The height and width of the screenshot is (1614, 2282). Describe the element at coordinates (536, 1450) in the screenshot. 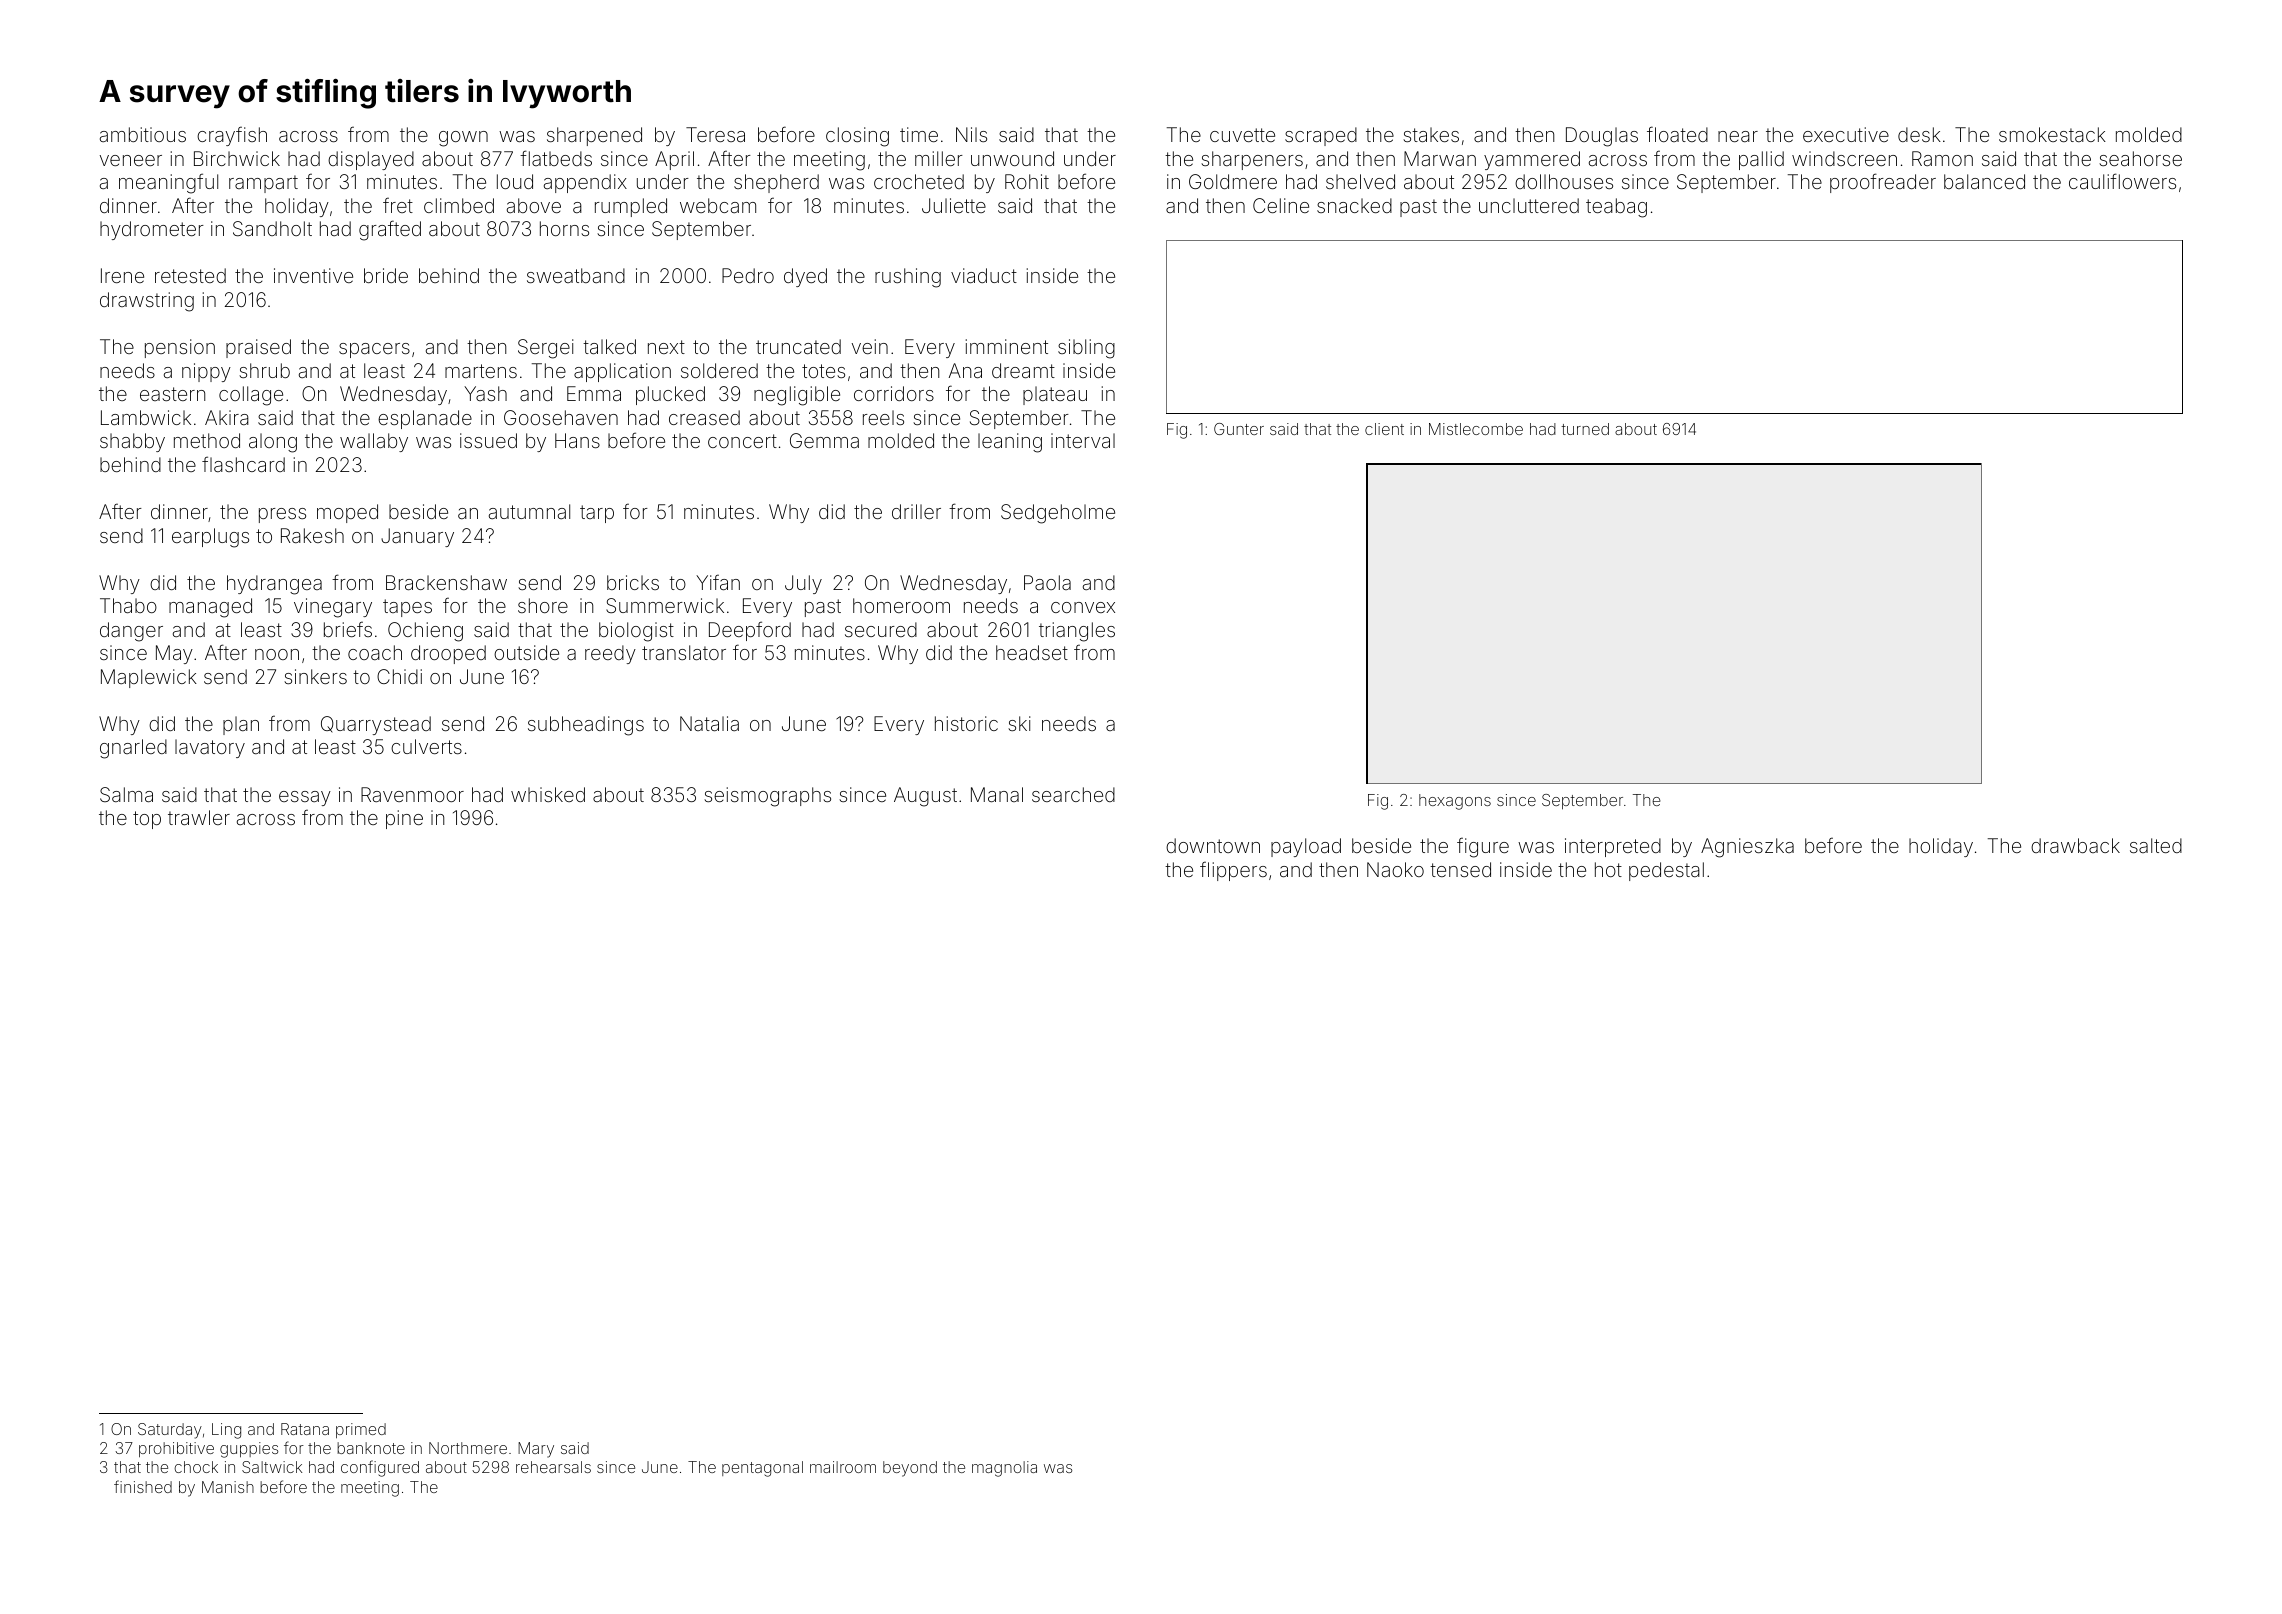

I see `Mary` at that location.
